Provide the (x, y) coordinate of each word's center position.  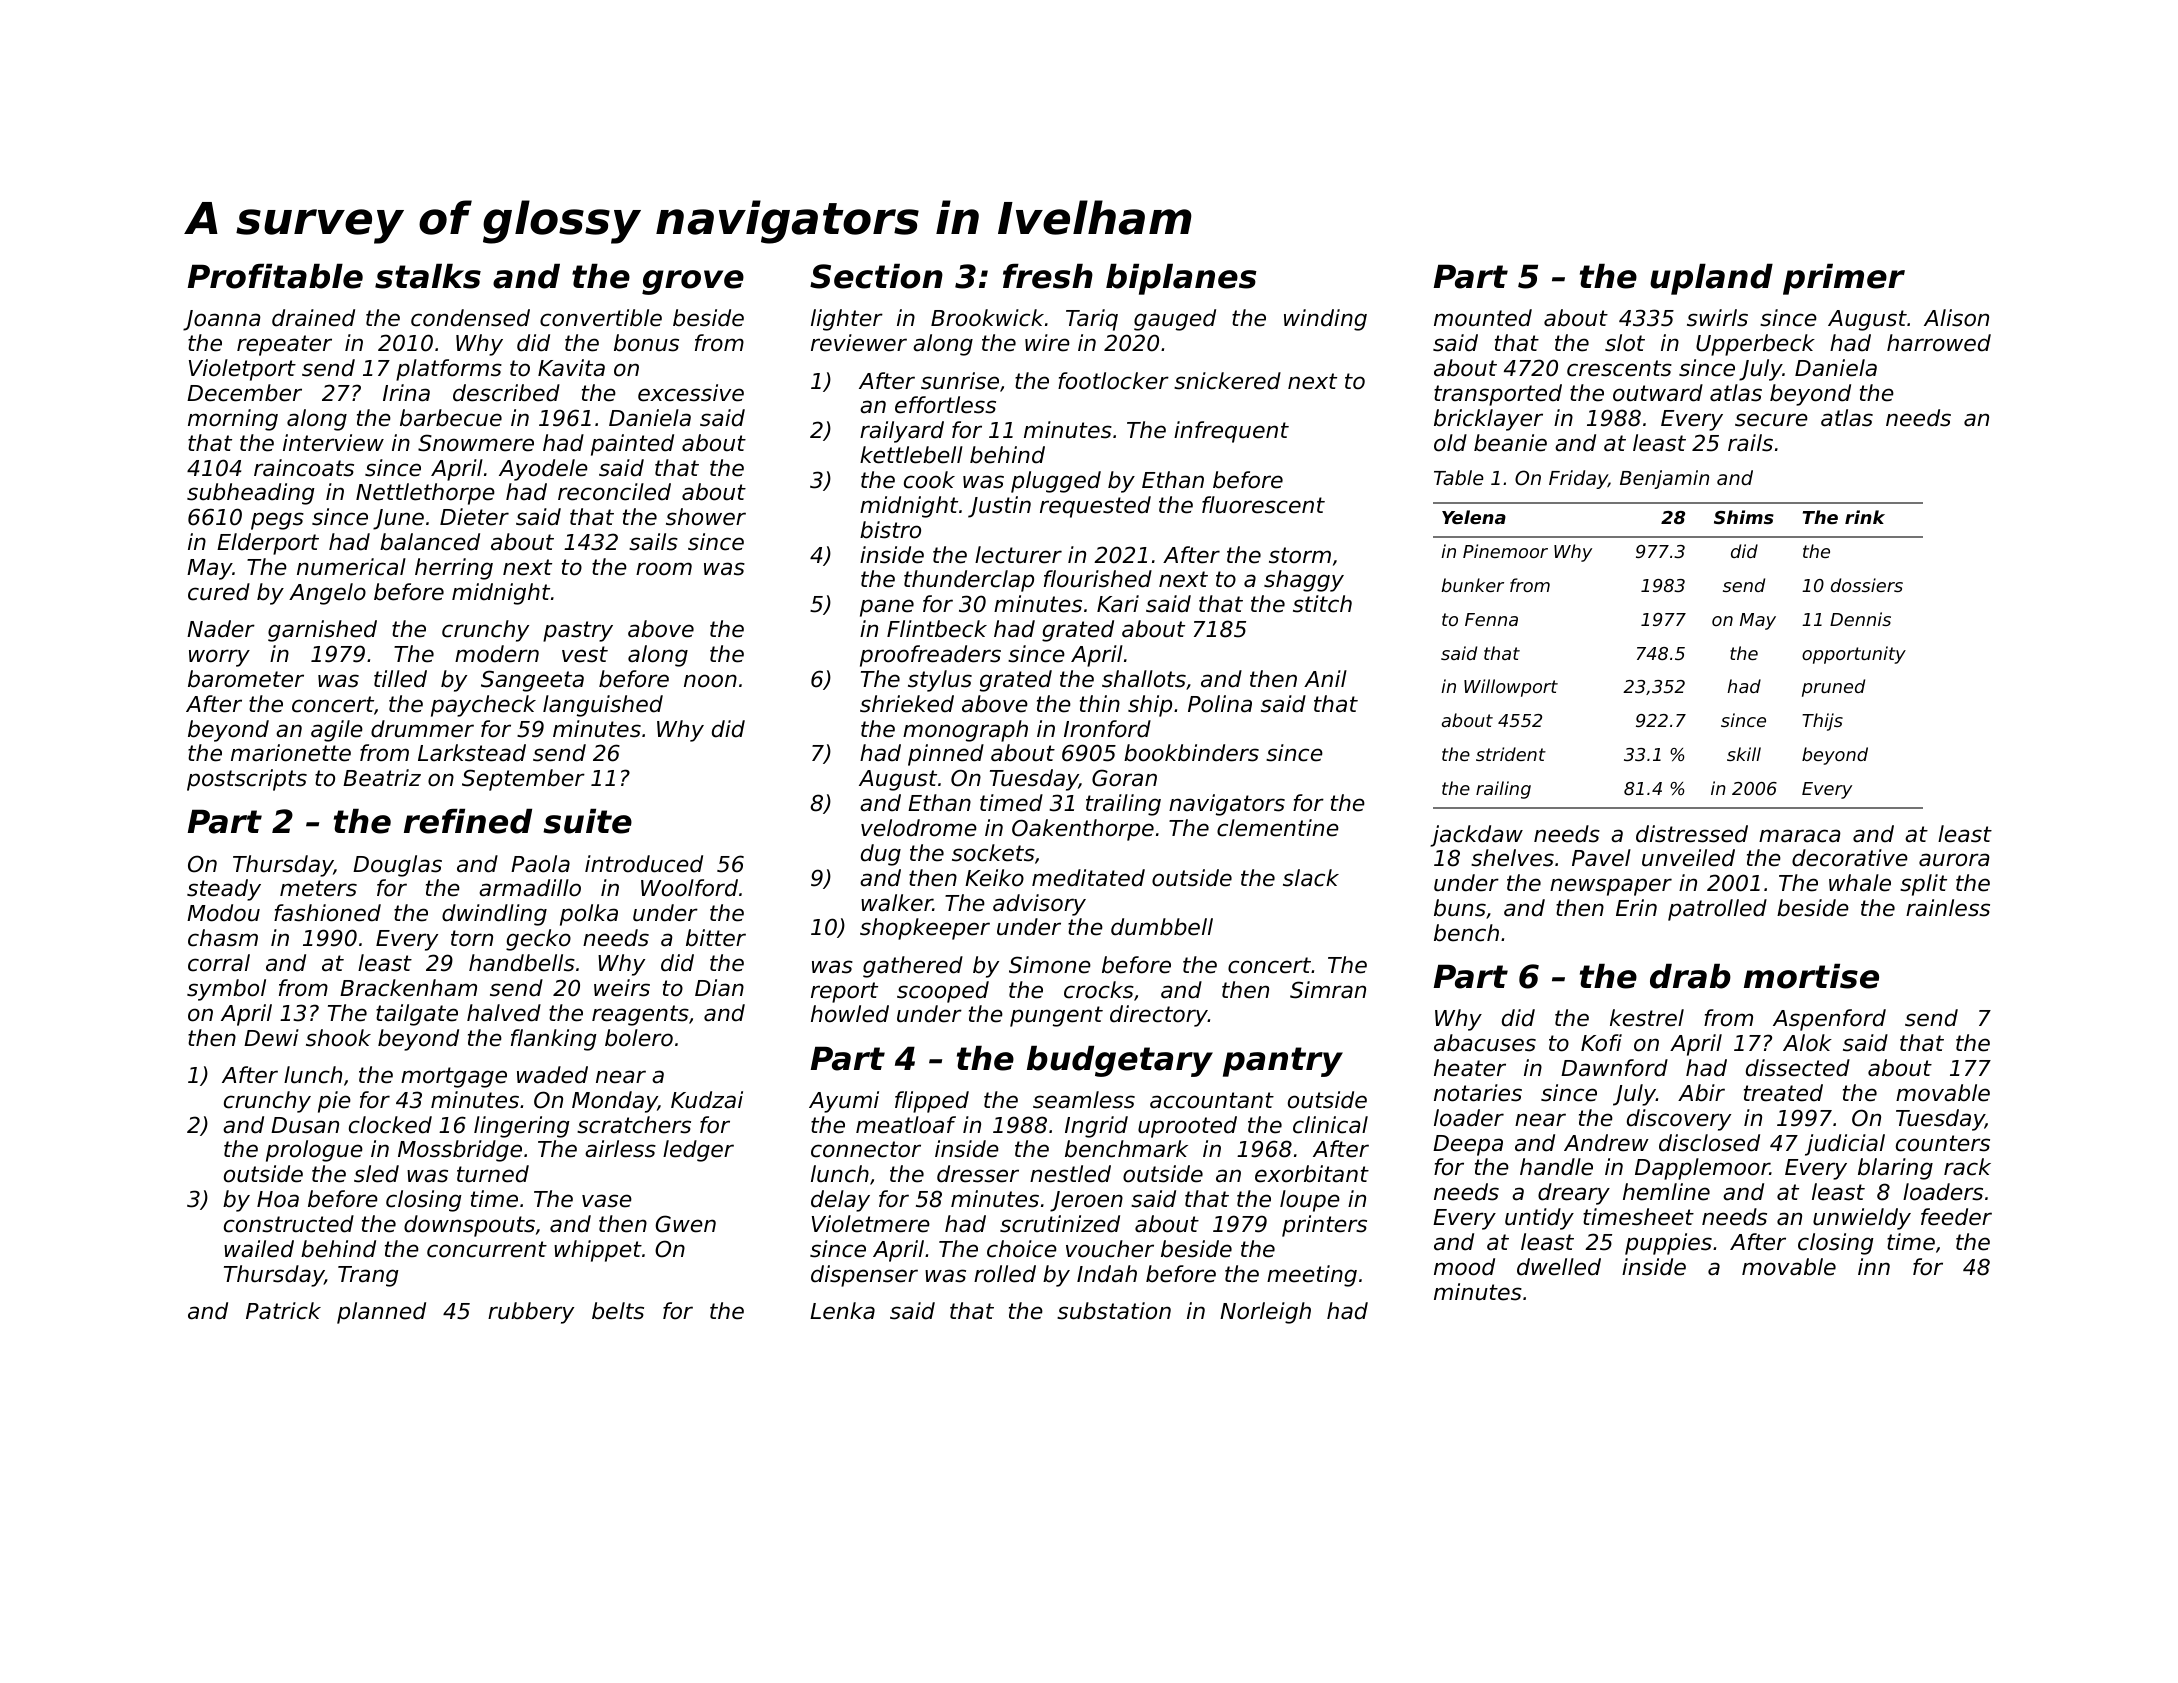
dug (881, 855)
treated (1783, 1093)
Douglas (397, 866)
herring (454, 569)
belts (618, 1311)
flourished (1098, 579)
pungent (1056, 1016)
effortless (945, 405)
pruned (1833, 688)
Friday (1578, 479)
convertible (601, 318)
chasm (223, 938)
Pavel (1601, 858)
